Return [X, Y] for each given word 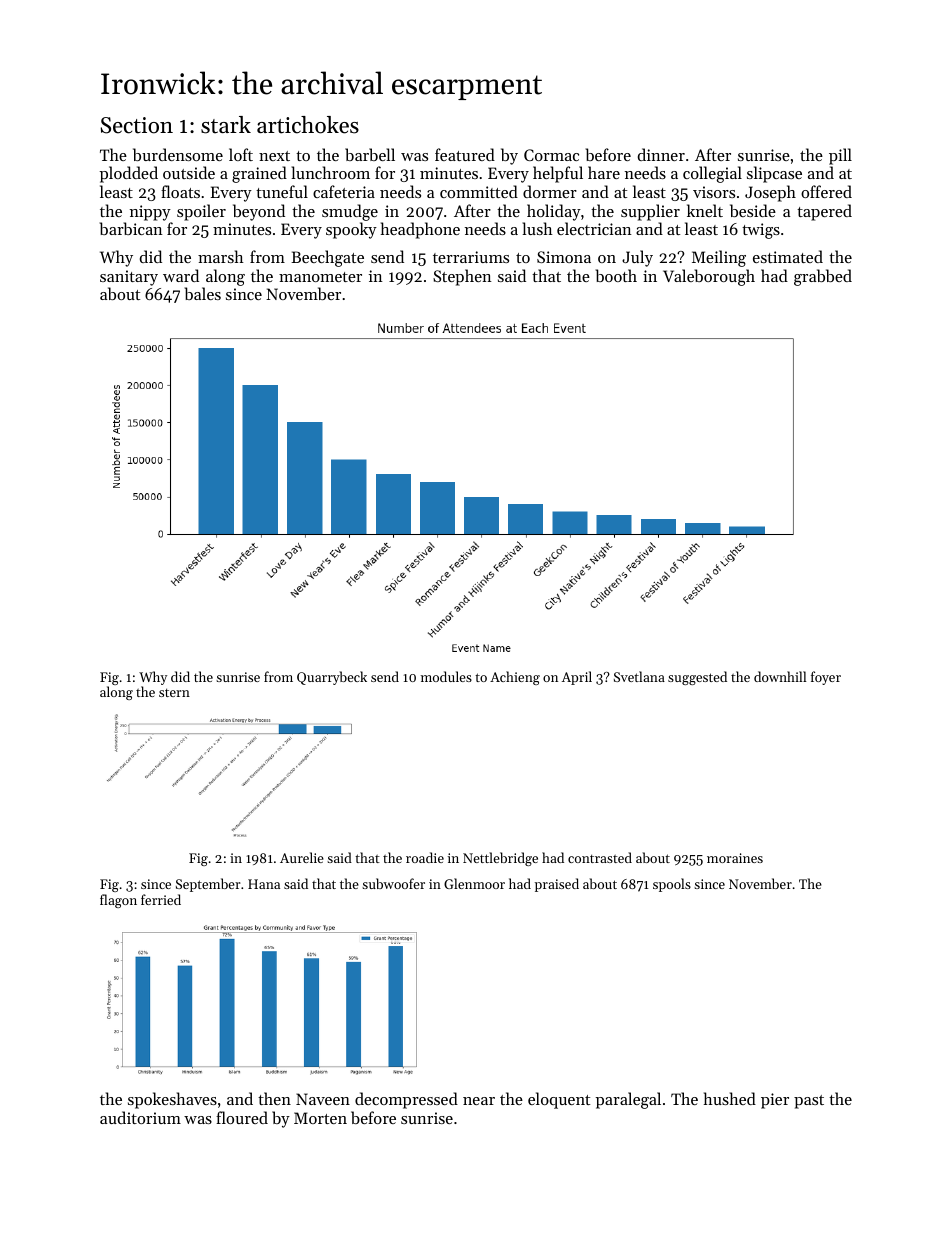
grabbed [823, 277]
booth [616, 275]
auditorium [140, 1117]
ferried [161, 899]
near [479, 1101]
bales [203, 293]
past [809, 1102]
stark [226, 125]
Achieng [515, 678]
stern [174, 692]
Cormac [551, 155]
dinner [661, 154]
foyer [826, 678]
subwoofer [393, 883]
